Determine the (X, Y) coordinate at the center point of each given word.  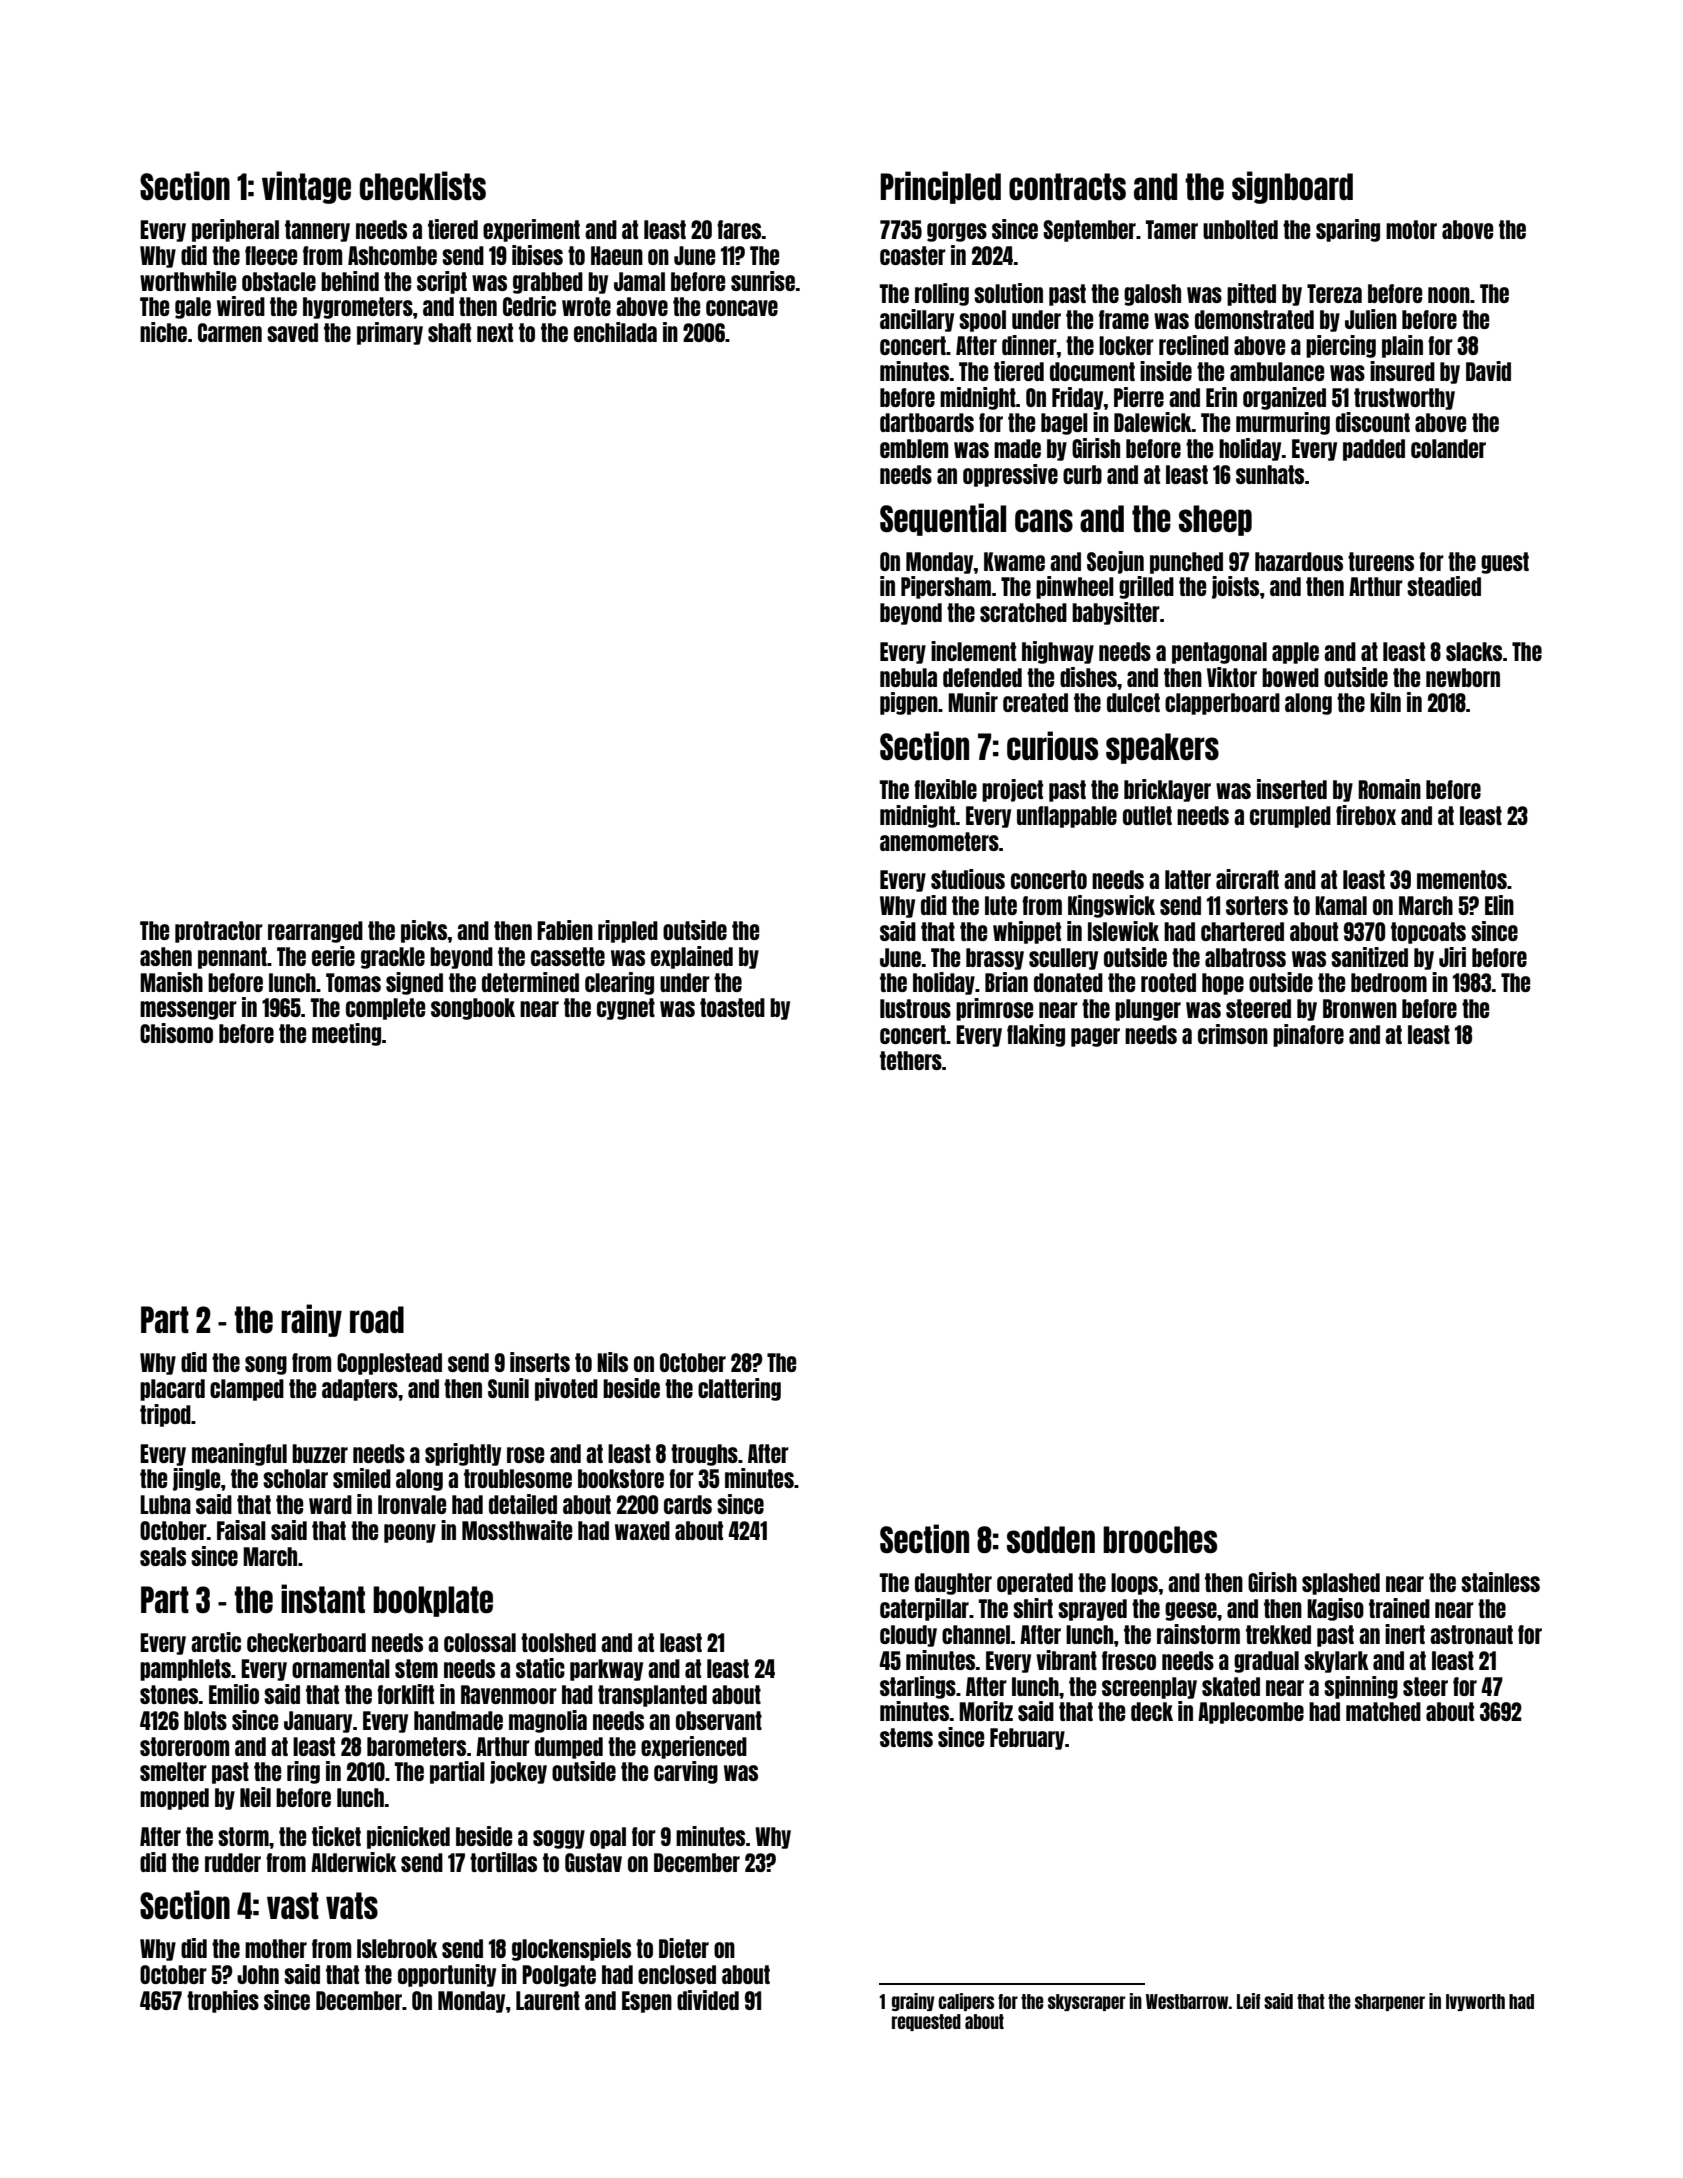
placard (172, 1390)
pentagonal (1219, 653)
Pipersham (946, 587)
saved (292, 332)
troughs (704, 1455)
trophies (223, 2001)
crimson (1233, 1034)
